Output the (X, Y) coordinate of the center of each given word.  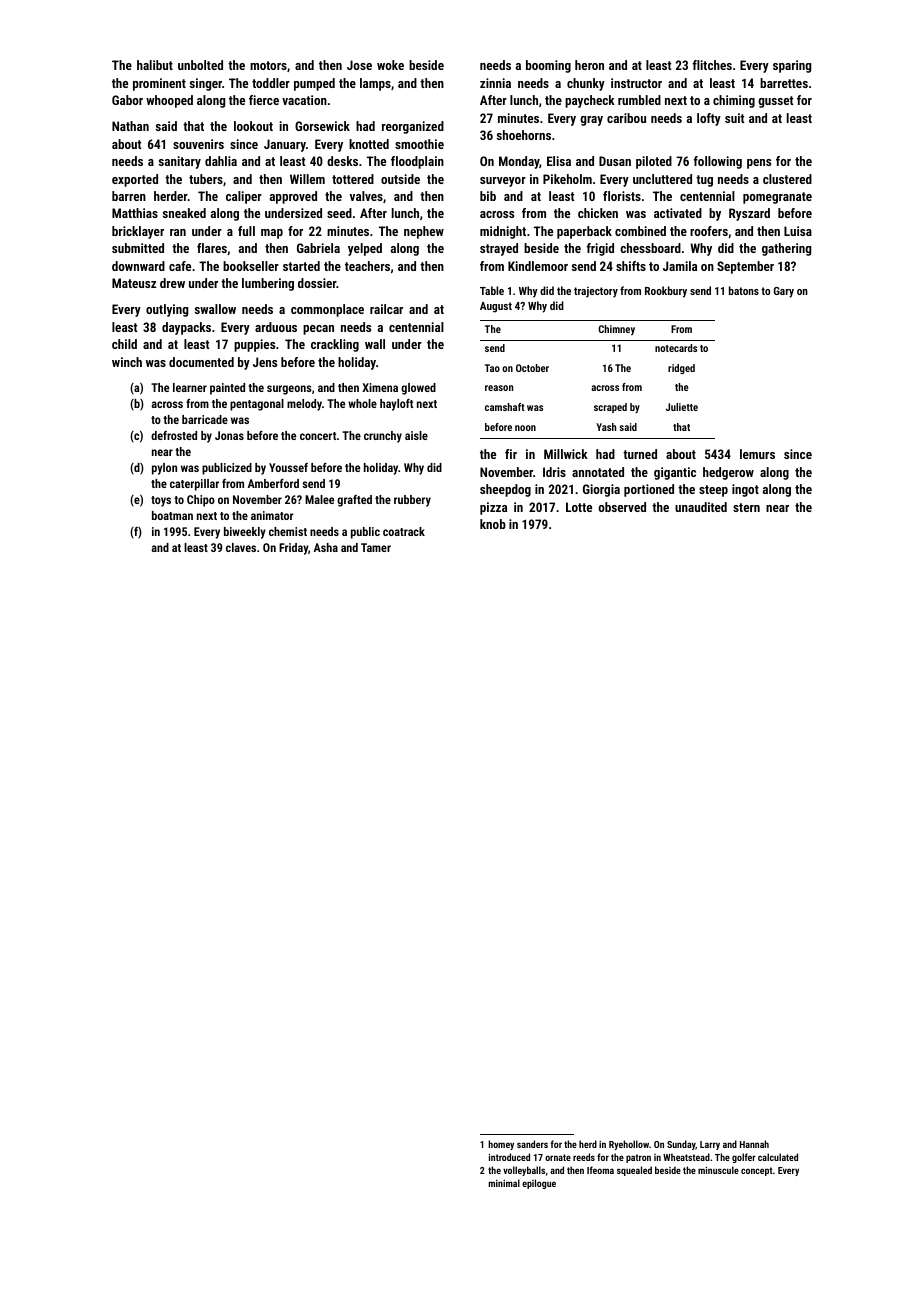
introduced (509, 1157)
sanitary (180, 162)
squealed (634, 1171)
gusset (775, 102)
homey (501, 1145)
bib (488, 196)
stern (746, 507)
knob (493, 524)
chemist (288, 531)
